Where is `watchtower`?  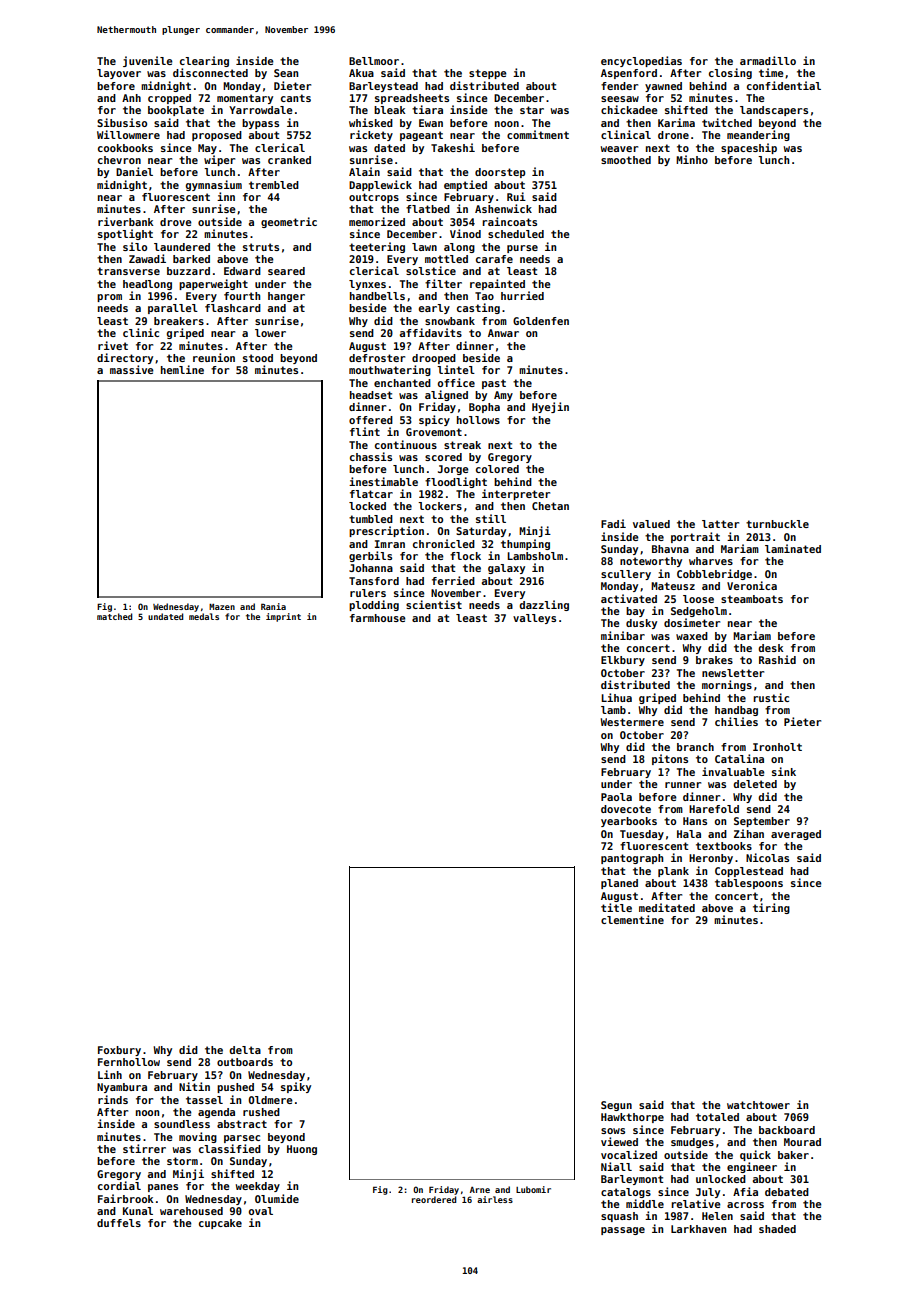
watchtower is located at coordinates (758, 1105).
